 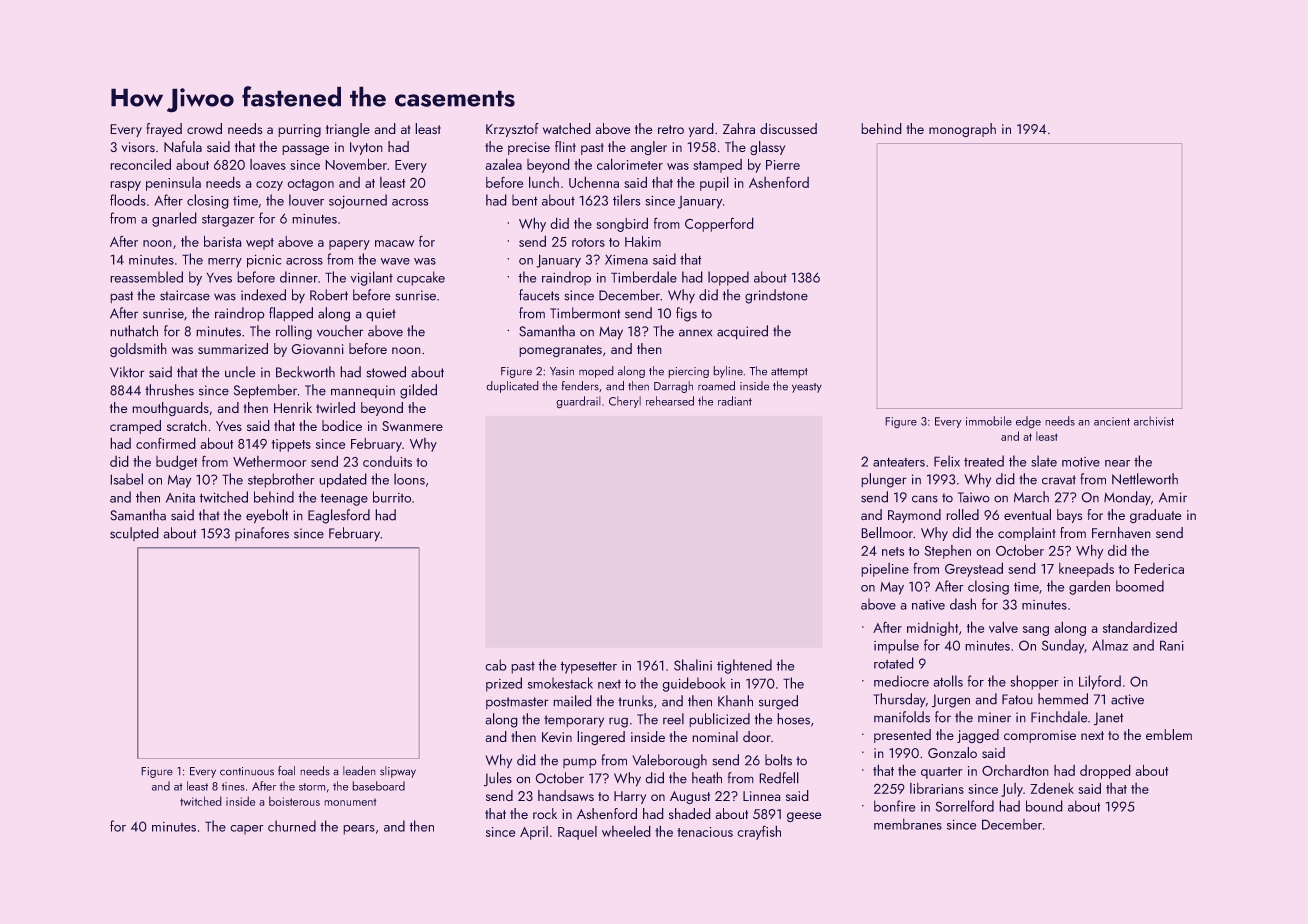 I want to click on April, so click(x=534, y=833).
